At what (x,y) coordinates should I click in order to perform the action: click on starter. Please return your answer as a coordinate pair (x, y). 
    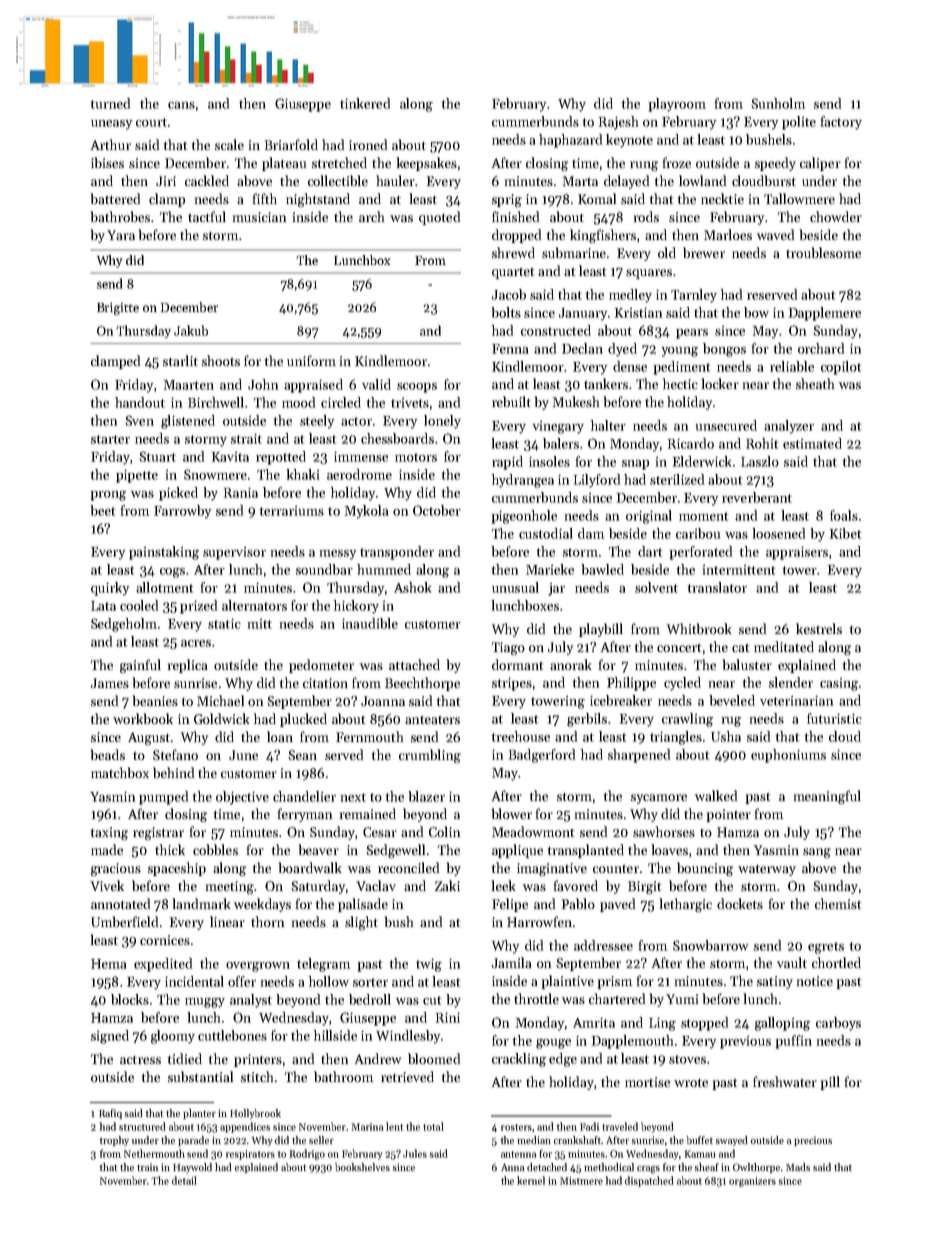
    Looking at the image, I should click on (110, 439).
